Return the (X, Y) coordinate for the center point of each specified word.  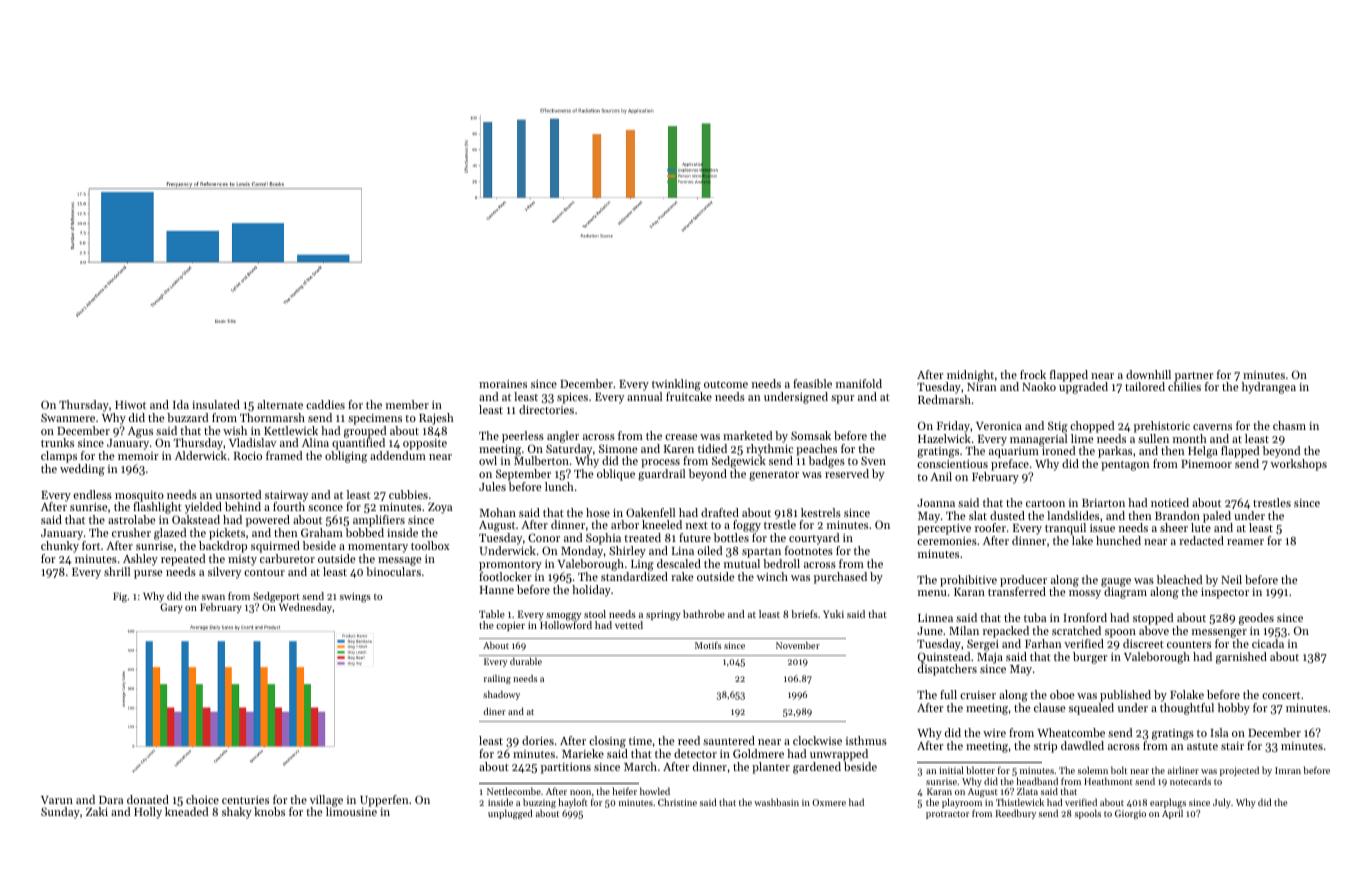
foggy (747, 526)
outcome (726, 384)
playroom (962, 803)
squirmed (275, 547)
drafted (720, 512)
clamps (59, 457)
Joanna (936, 503)
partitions (566, 768)
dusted (1007, 515)
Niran (981, 387)
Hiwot (130, 405)
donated (148, 799)
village (326, 801)
